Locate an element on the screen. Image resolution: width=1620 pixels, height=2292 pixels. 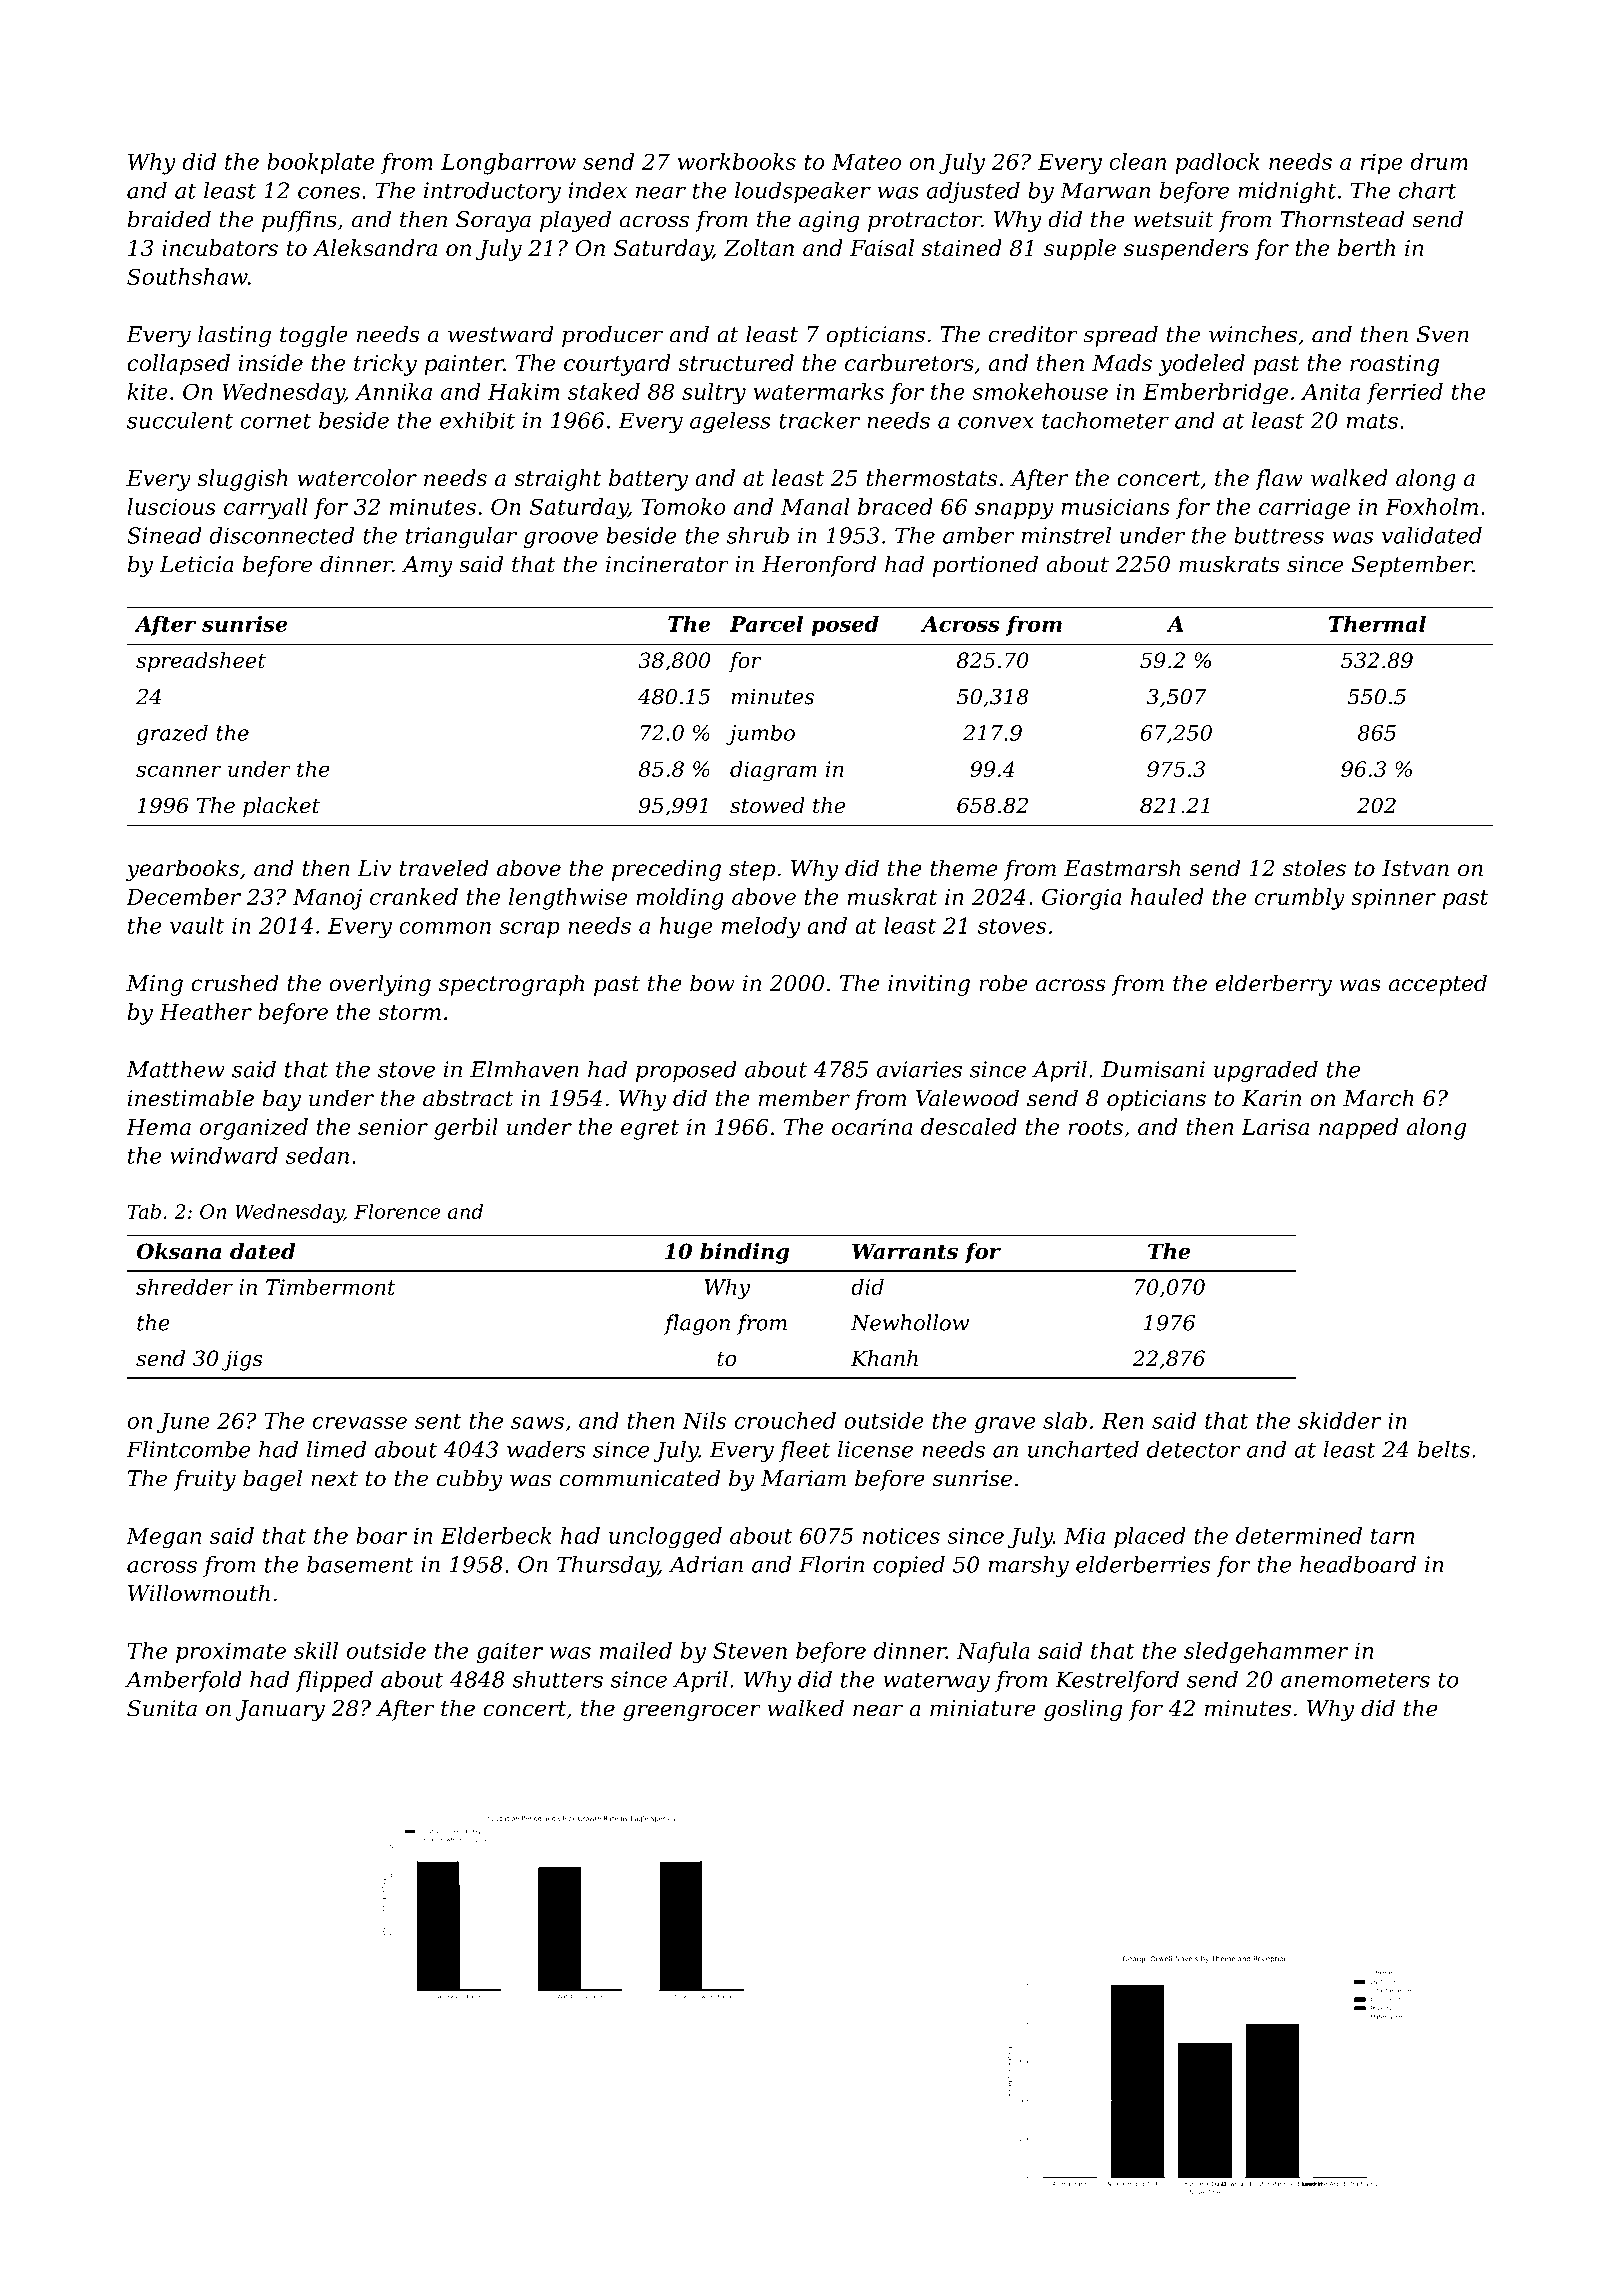
Timbermont is located at coordinates (331, 1287).
